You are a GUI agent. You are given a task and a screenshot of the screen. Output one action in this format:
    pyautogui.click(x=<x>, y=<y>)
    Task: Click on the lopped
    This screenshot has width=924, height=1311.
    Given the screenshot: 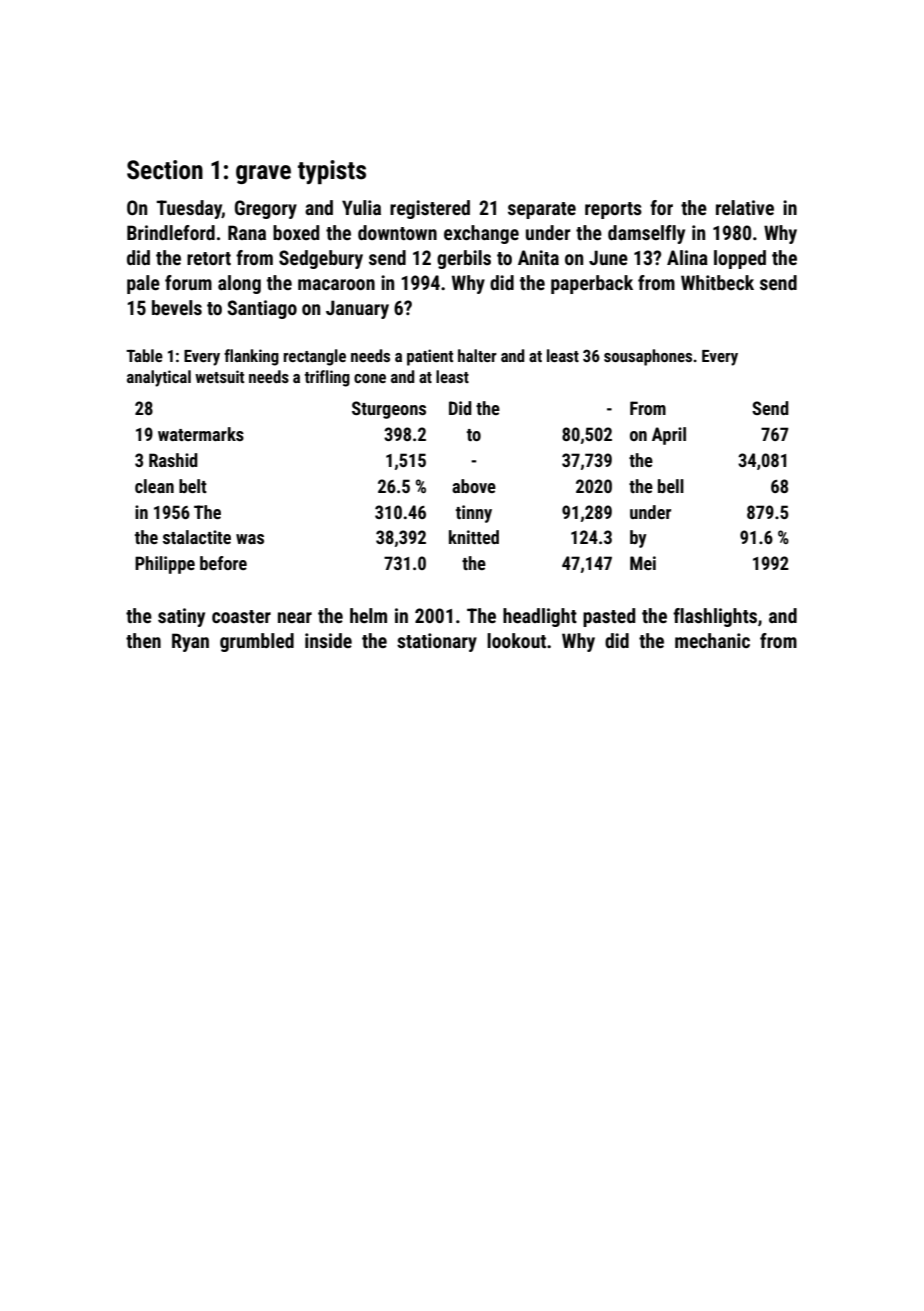 What is the action you would take?
    pyautogui.click(x=740, y=259)
